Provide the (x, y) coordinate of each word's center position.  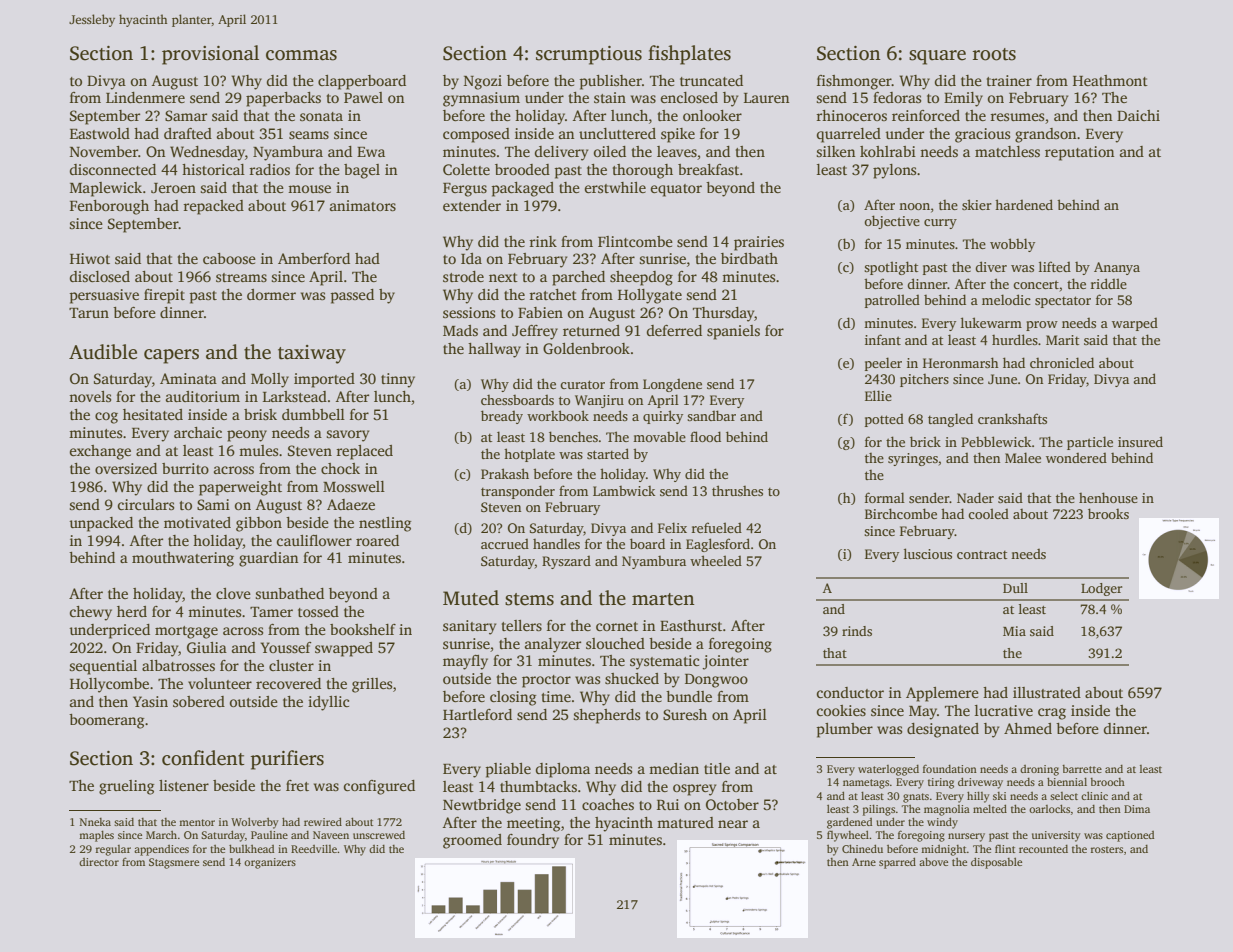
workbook (558, 415)
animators (363, 205)
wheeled (716, 560)
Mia (1014, 631)
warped (1135, 324)
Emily (963, 99)
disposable (996, 863)
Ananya (1117, 268)
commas (301, 55)
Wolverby (255, 823)
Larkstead (295, 396)
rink (543, 241)
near (733, 824)
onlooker (712, 115)
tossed (318, 611)
